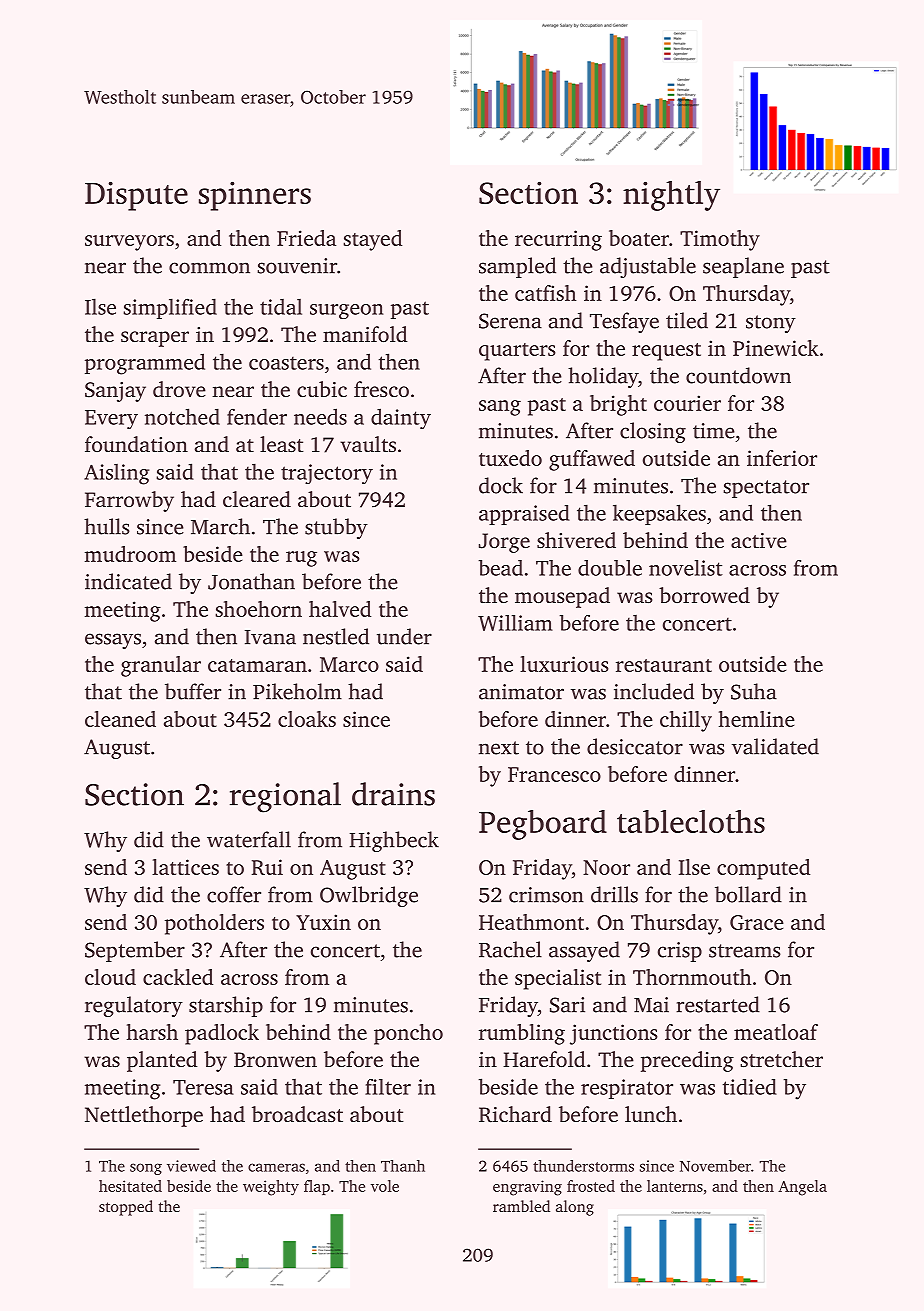  What do you see at coordinates (372, 240) in the document?
I see `stayed` at bounding box center [372, 240].
